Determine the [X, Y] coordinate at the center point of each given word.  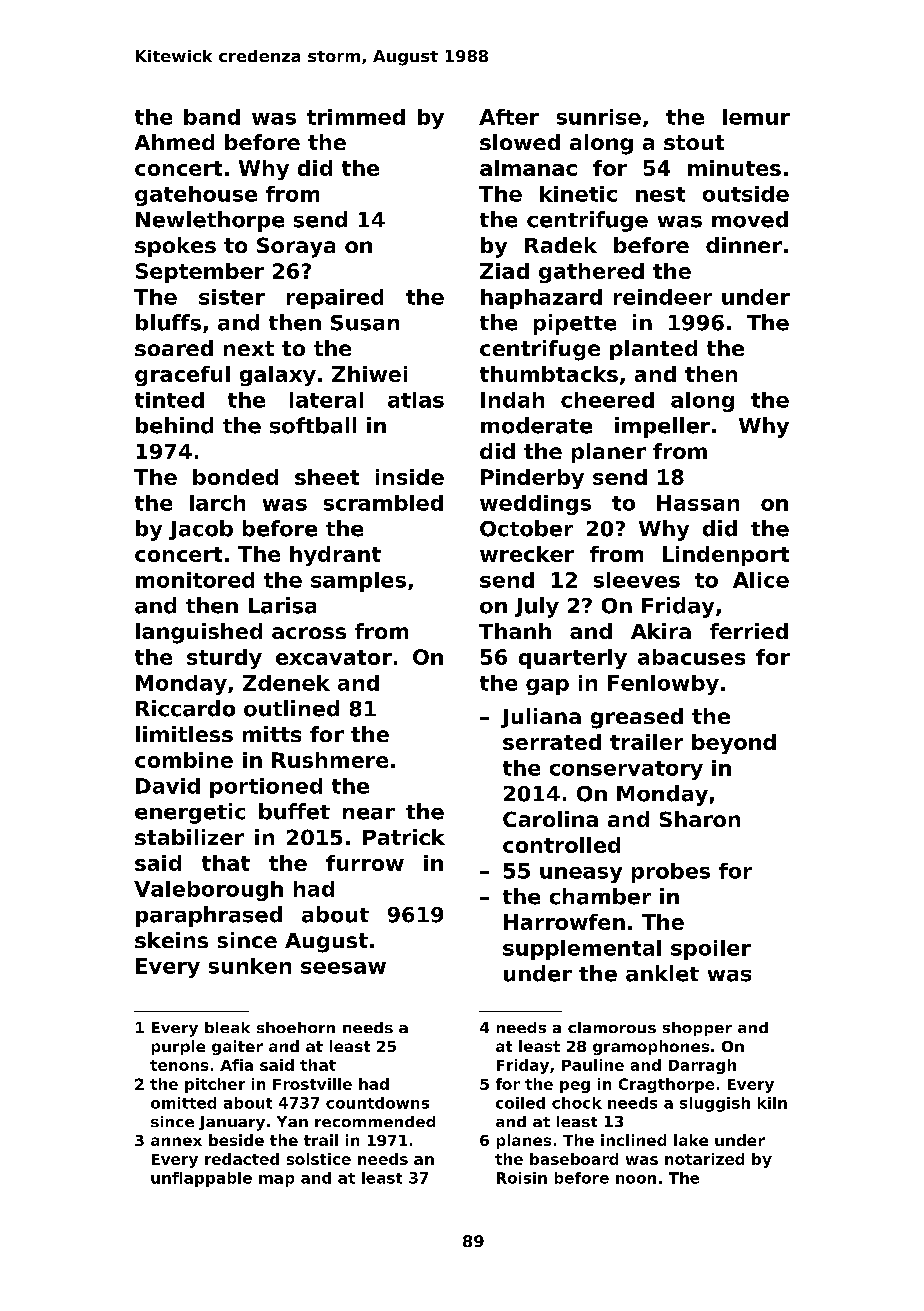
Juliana [541, 718]
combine [184, 760]
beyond [734, 744]
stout [694, 142]
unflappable [201, 1179]
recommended [375, 1121]
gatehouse [196, 196]
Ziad [504, 271]
